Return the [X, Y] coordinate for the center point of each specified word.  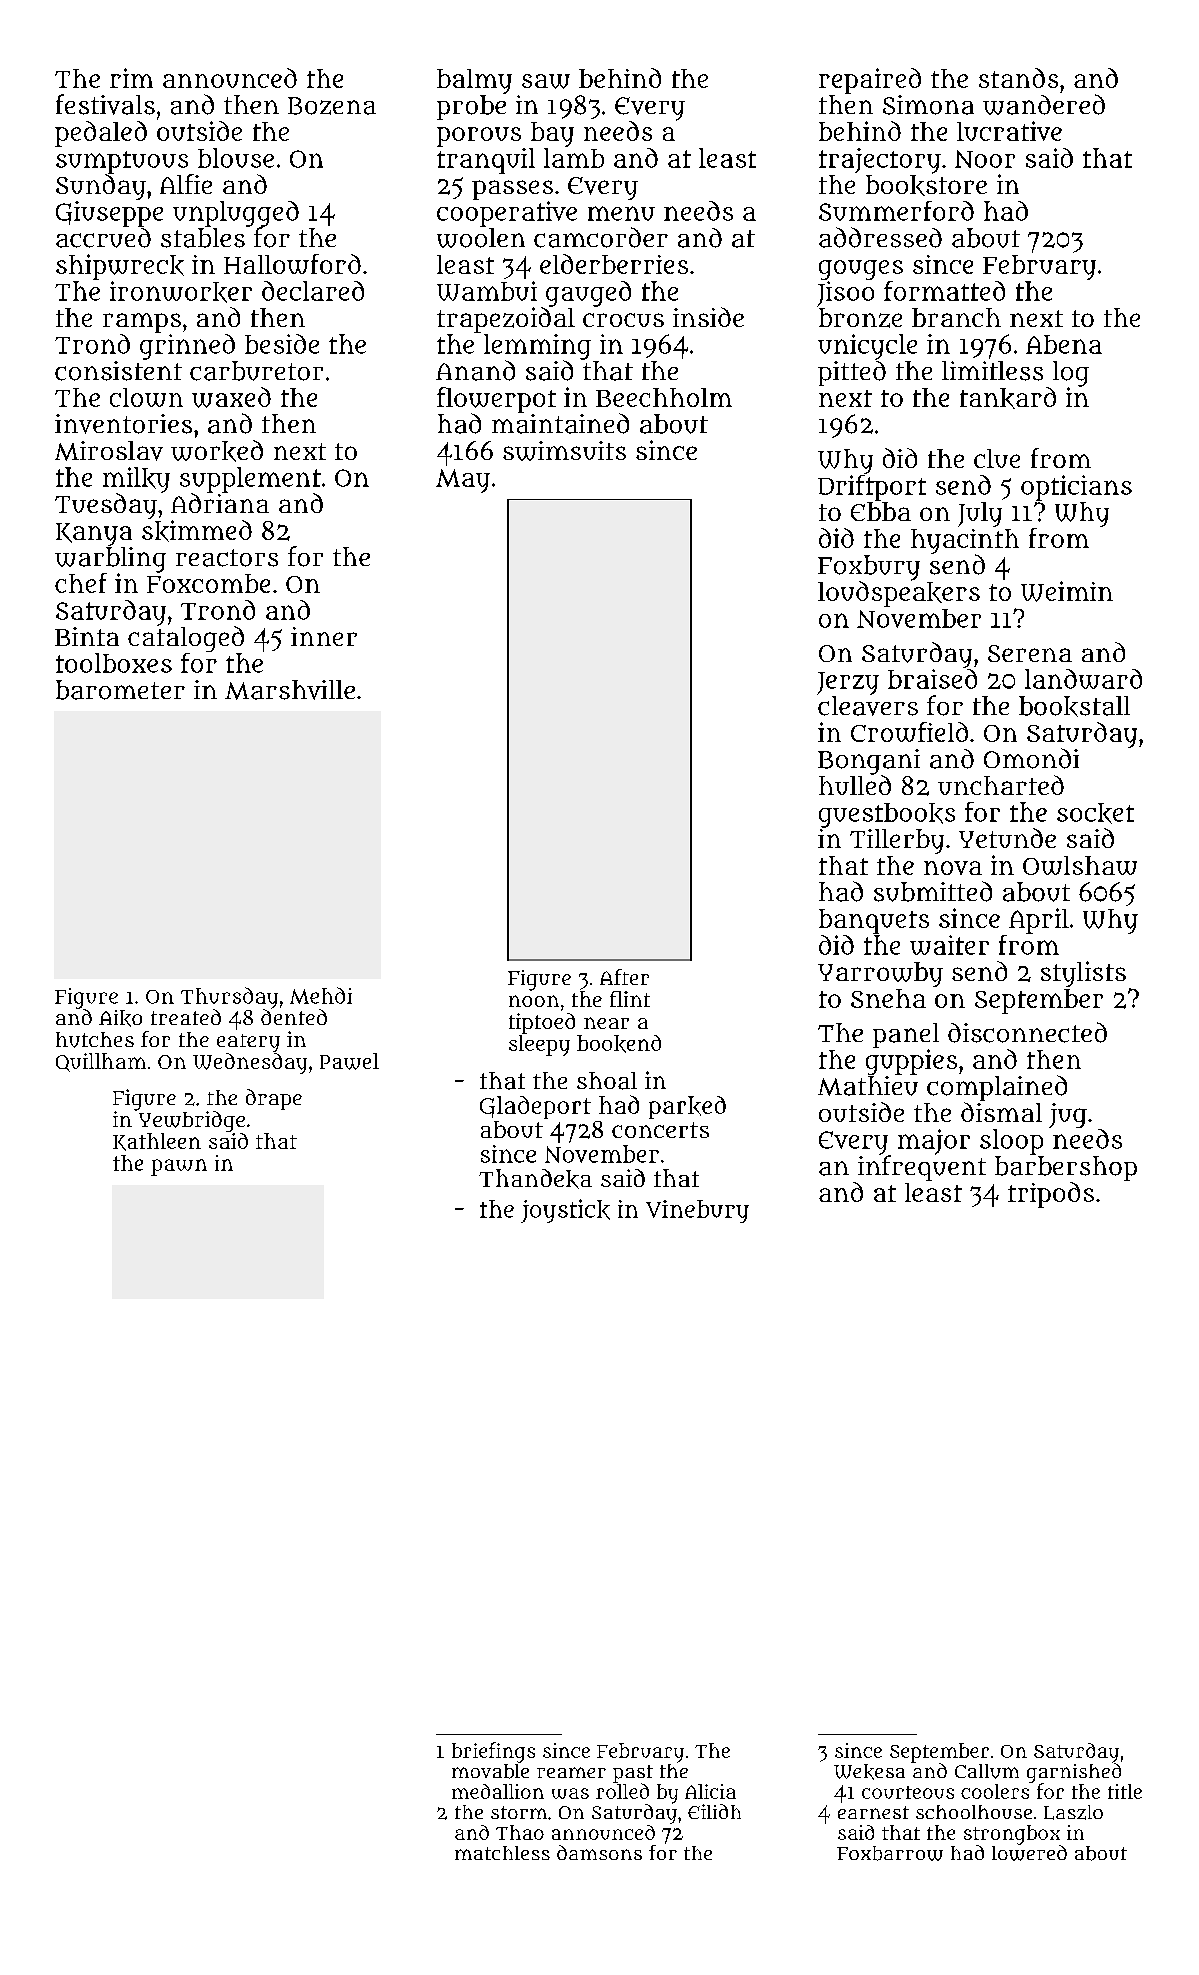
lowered [1029, 1853]
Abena [1064, 344]
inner [324, 636]
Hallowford [292, 264]
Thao [520, 1832]
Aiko [120, 1018]
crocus [623, 320]
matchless [502, 1853]
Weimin [1067, 591]
